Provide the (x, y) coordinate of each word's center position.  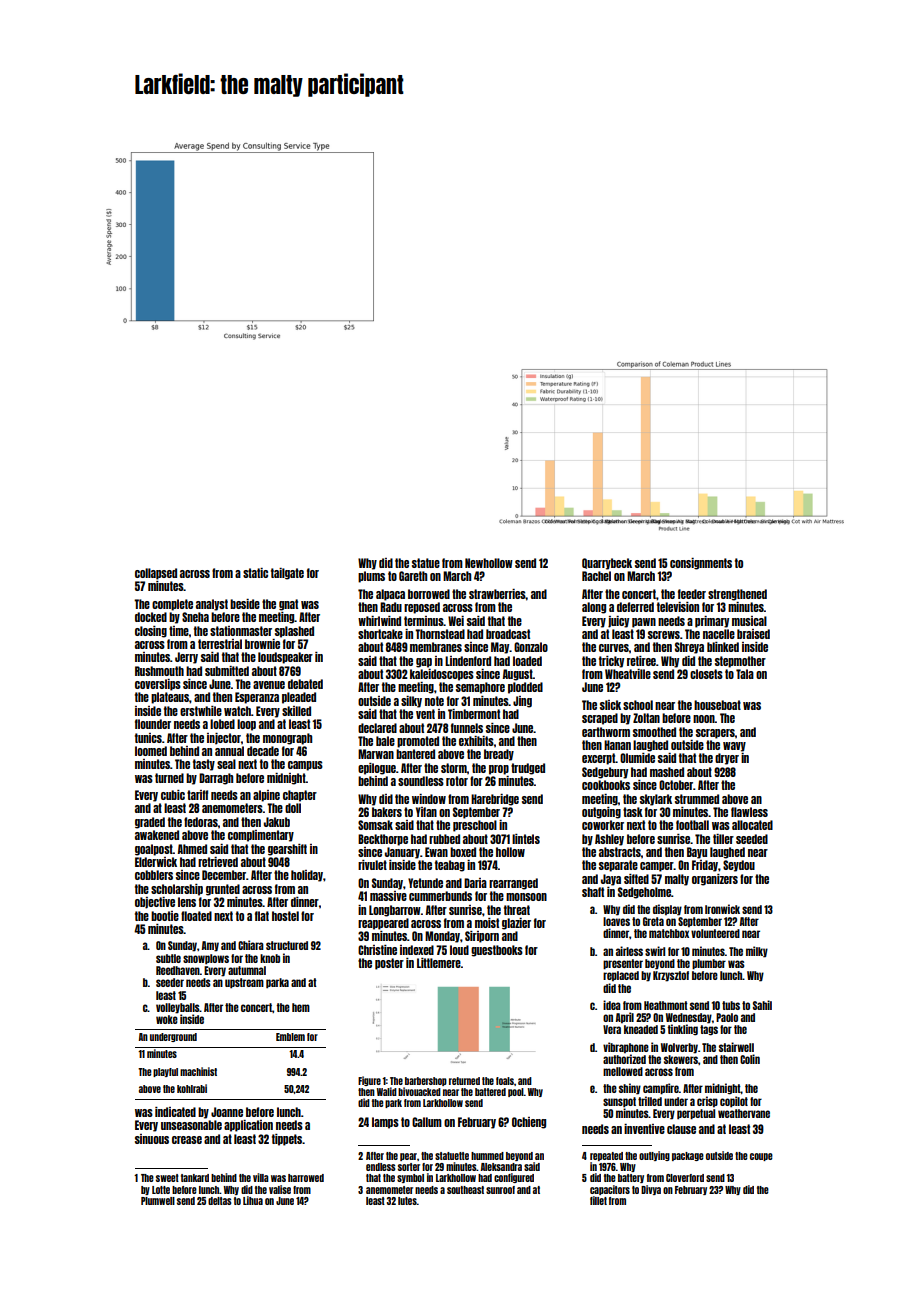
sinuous (152, 1139)
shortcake (380, 634)
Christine (377, 950)
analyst (212, 605)
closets (706, 674)
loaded (527, 661)
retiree (641, 661)
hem (301, 1007)
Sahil (762, 1005)
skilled (296, 711)
